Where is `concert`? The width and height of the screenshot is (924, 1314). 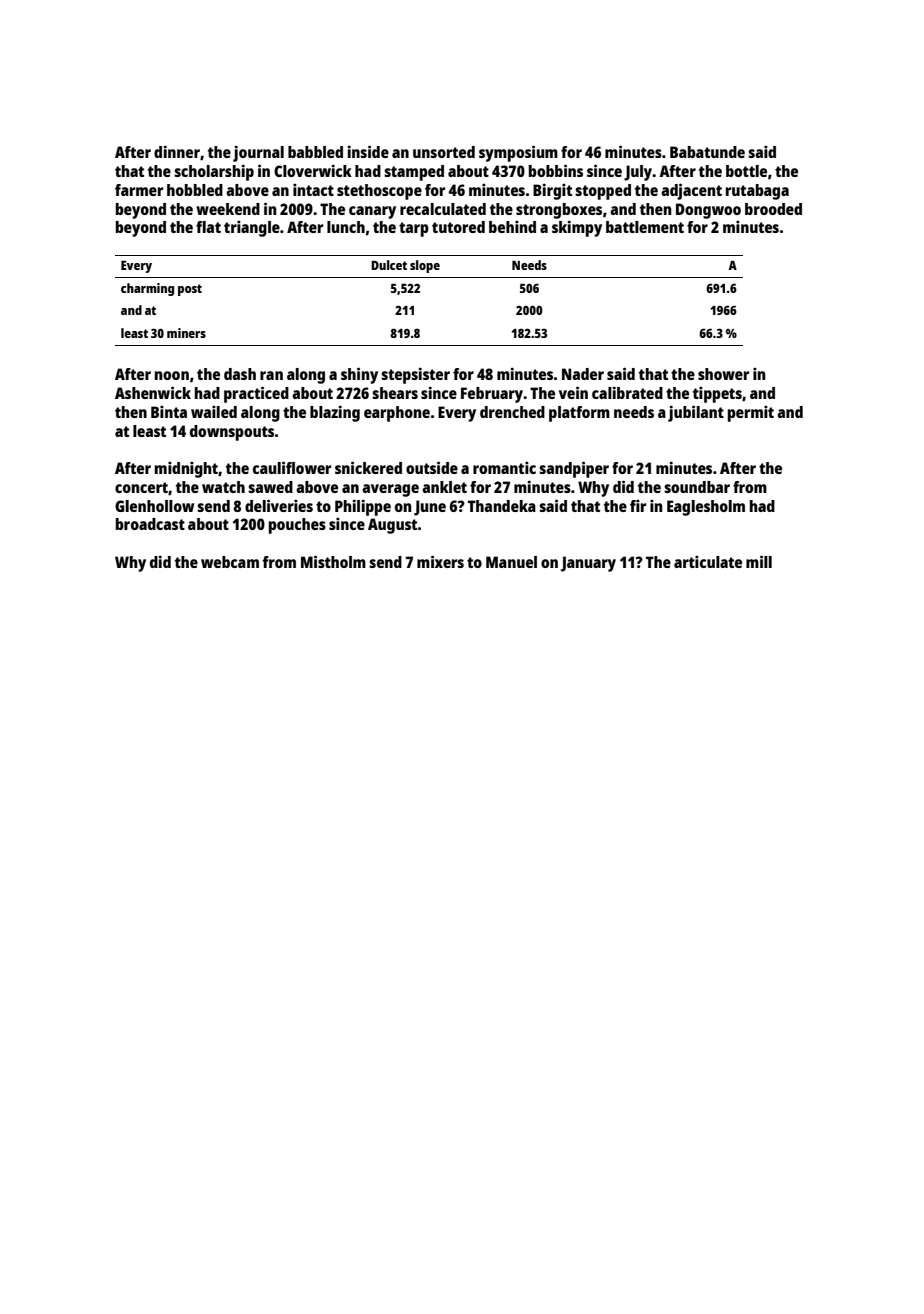
concert is located at coordinates (141, 487).
